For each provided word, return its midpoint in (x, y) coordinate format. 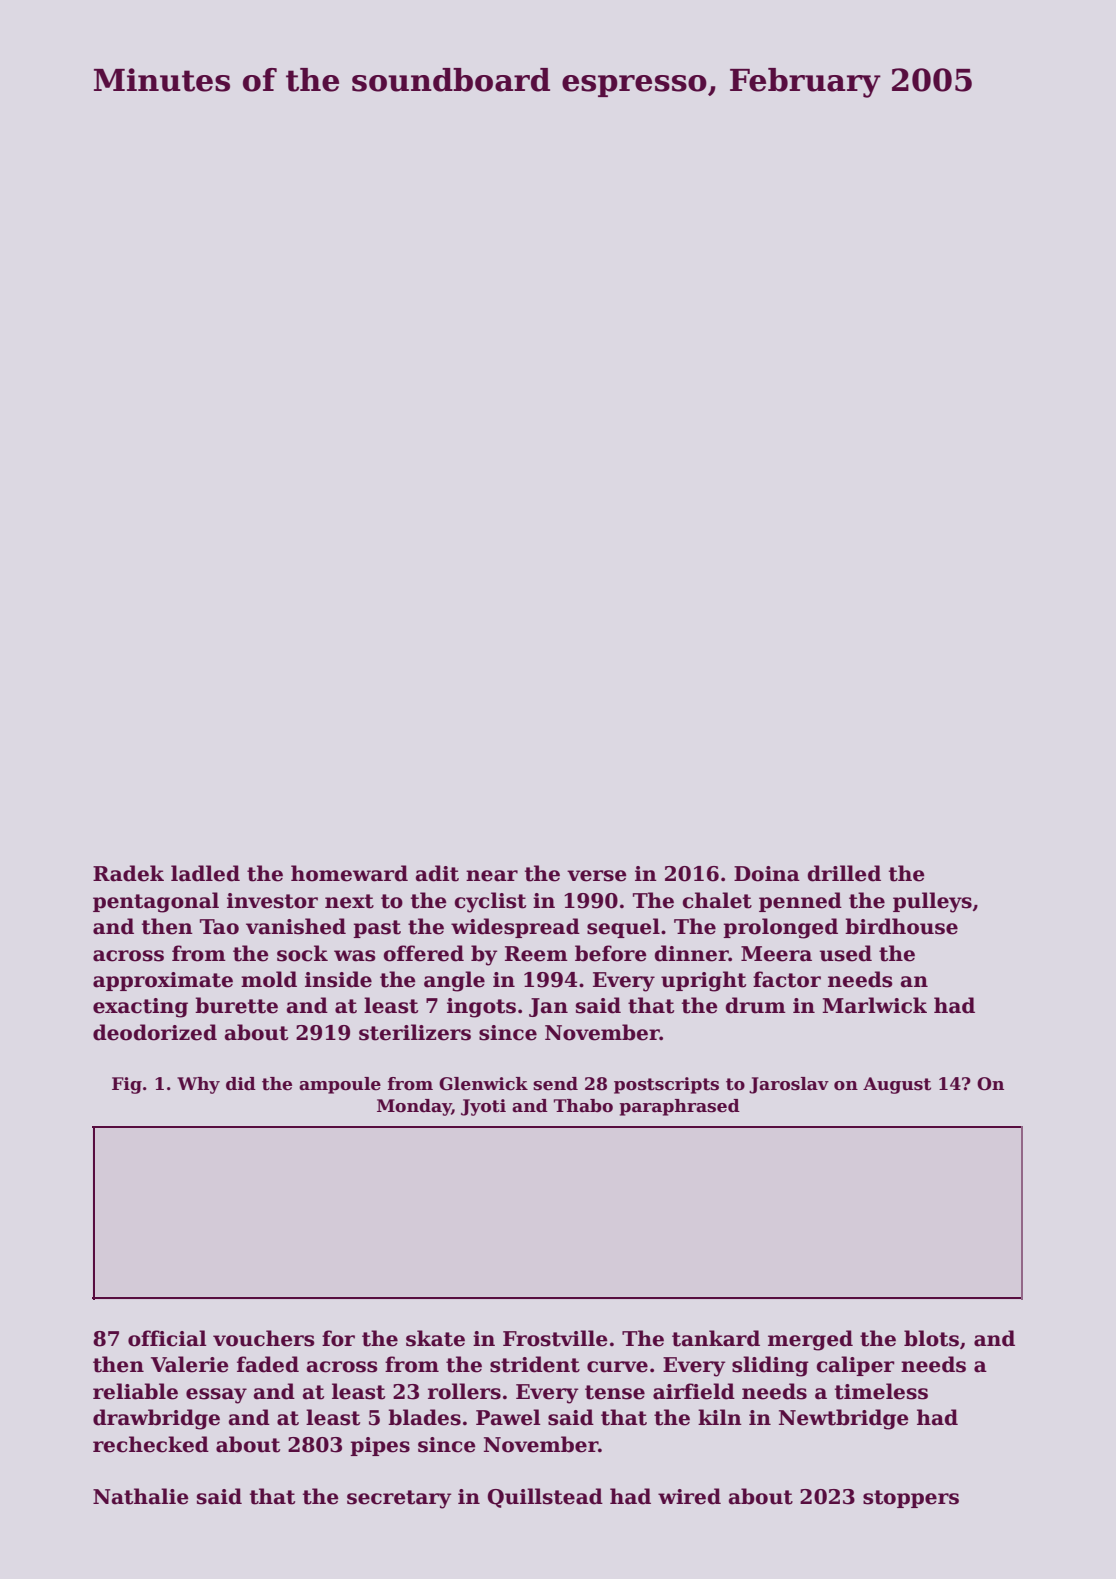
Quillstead (545, 1498)
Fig (127, 1085)
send (555, 1084)
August (897, 1085)
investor (272, 901)
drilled (844, 873)
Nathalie (141, 1496)
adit (437, 873)
